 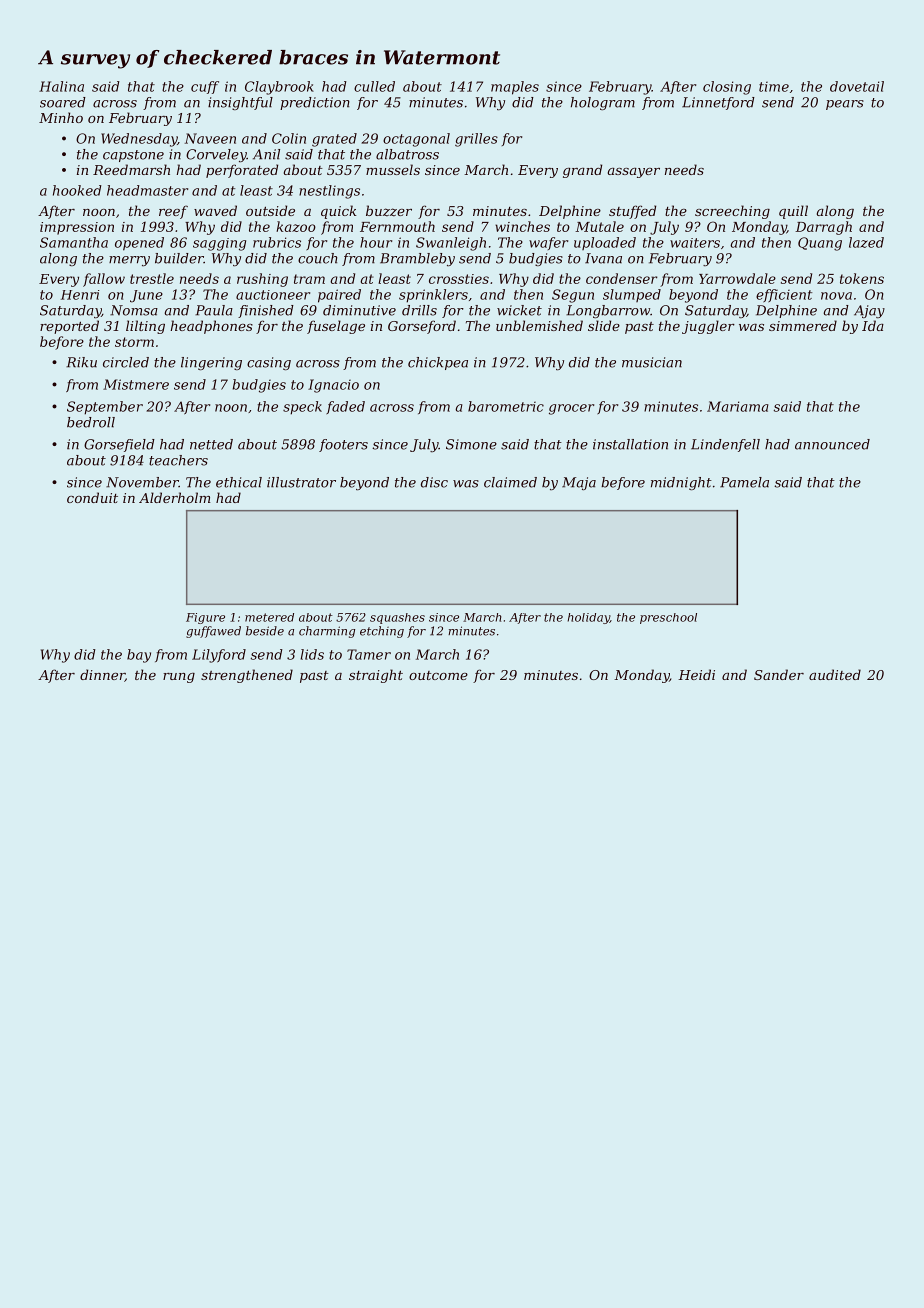 I want to click on footers, so click(x=343, y=445).
